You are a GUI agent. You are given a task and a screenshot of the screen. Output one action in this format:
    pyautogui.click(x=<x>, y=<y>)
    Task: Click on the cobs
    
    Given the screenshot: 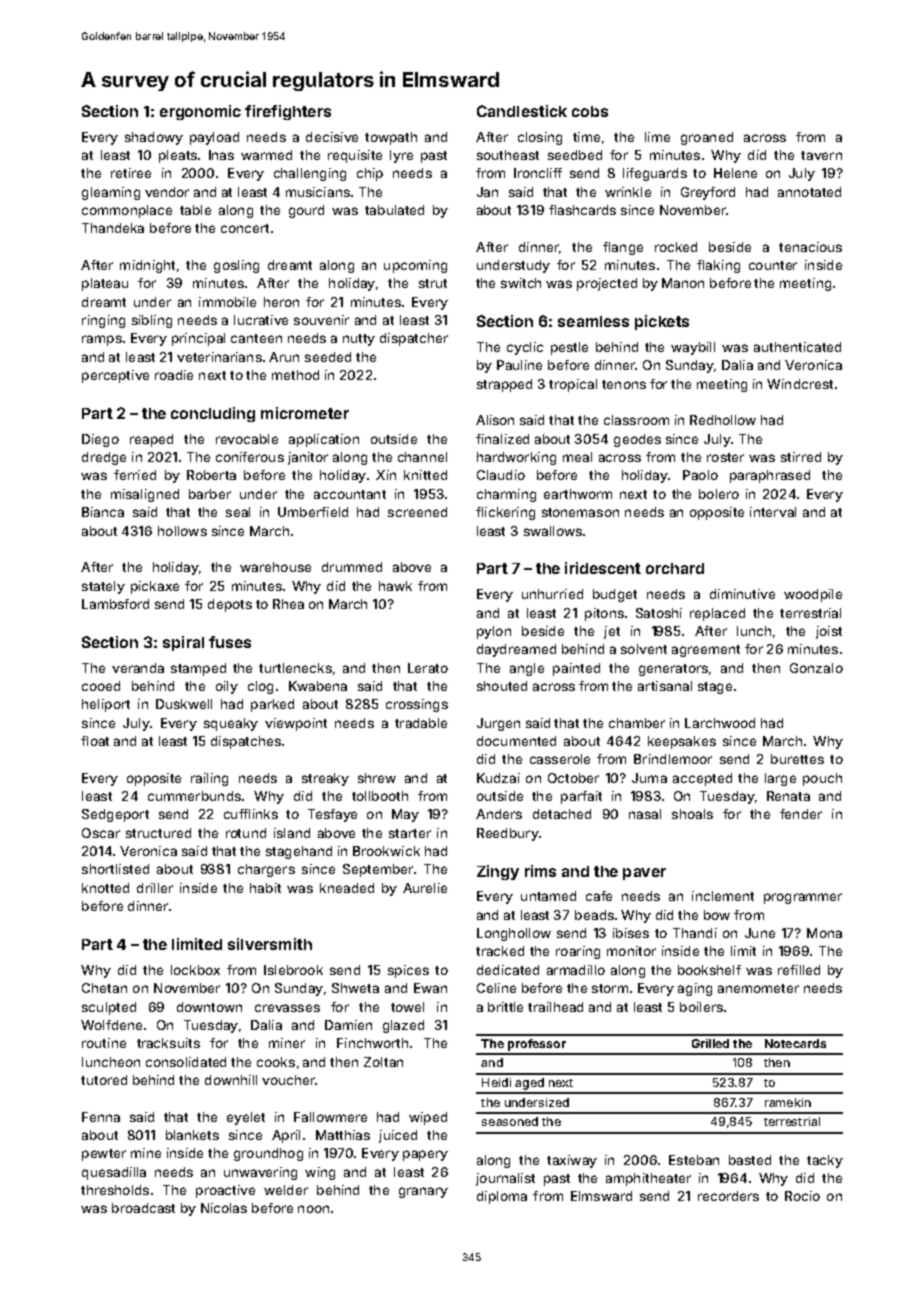 What is the action you would take?
    pyautogui.click(x=590, y=111)
